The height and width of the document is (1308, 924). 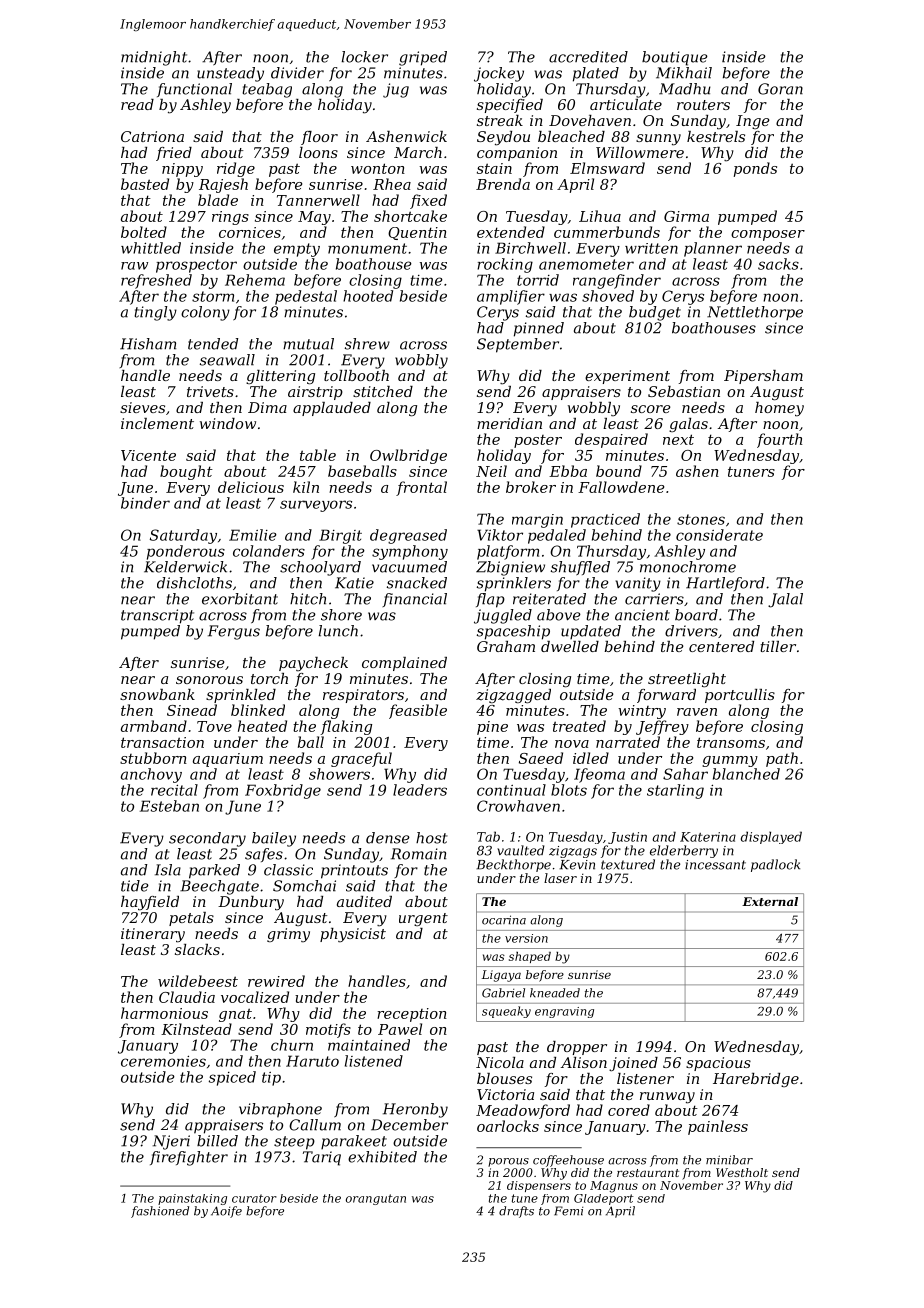 I want to click on Viktor, so click(x=500, y=535).
